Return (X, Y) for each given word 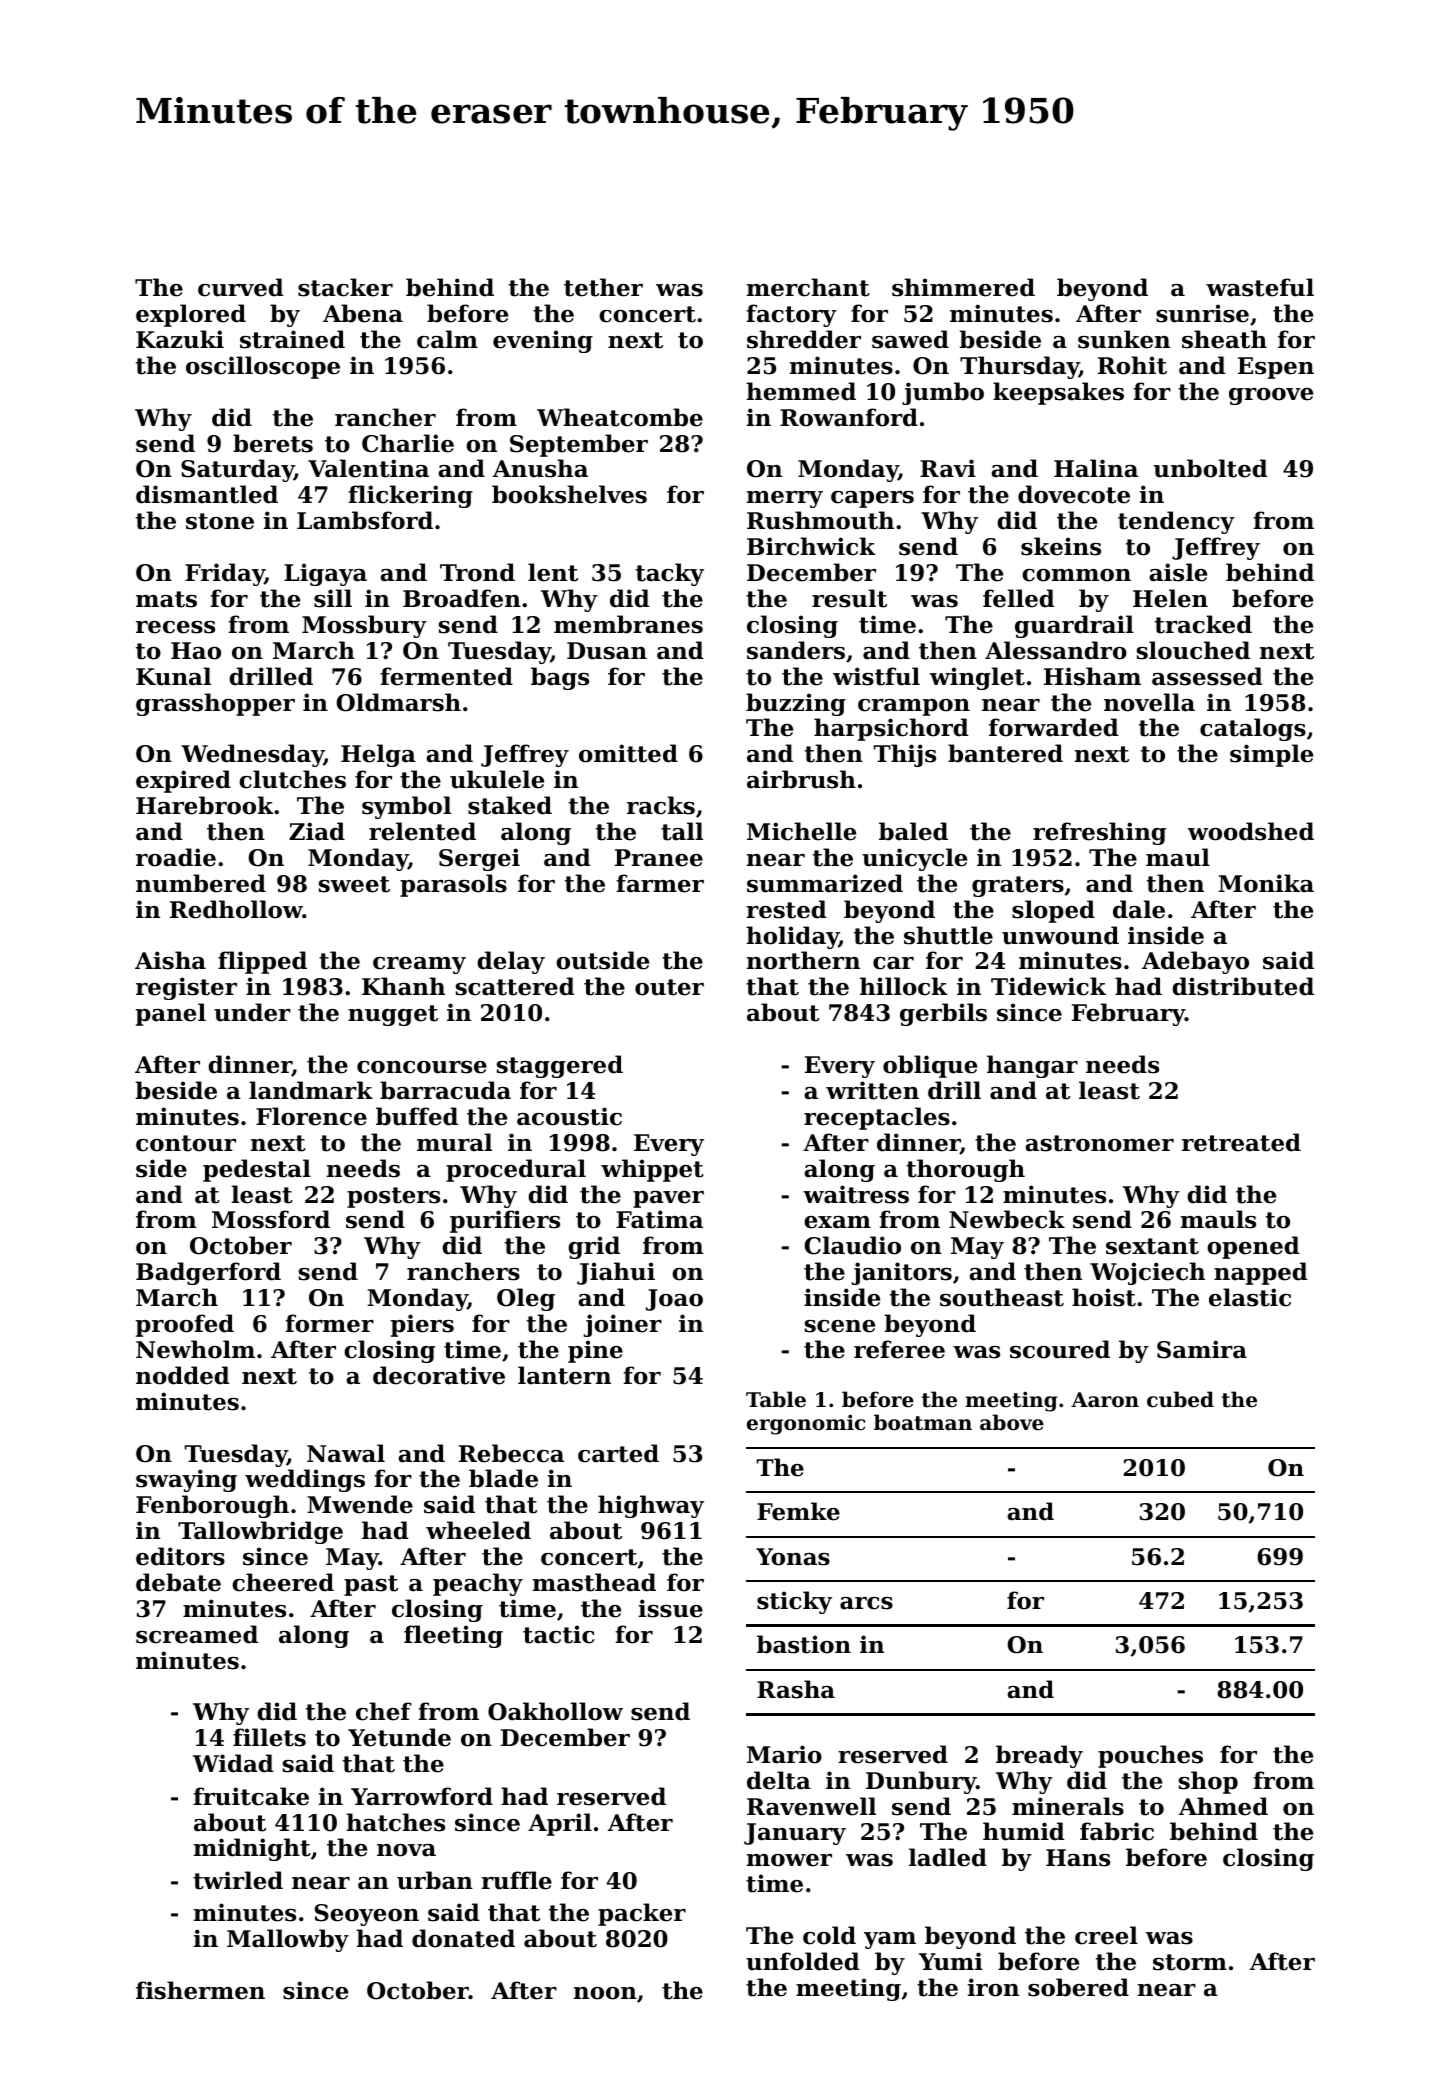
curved (240, 287)
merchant (808, 287)
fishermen (200, 1990)
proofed (185, 1325)
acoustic (569, 1116)
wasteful (1260, 287)
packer (642, 1914)
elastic (1250, 1297)
